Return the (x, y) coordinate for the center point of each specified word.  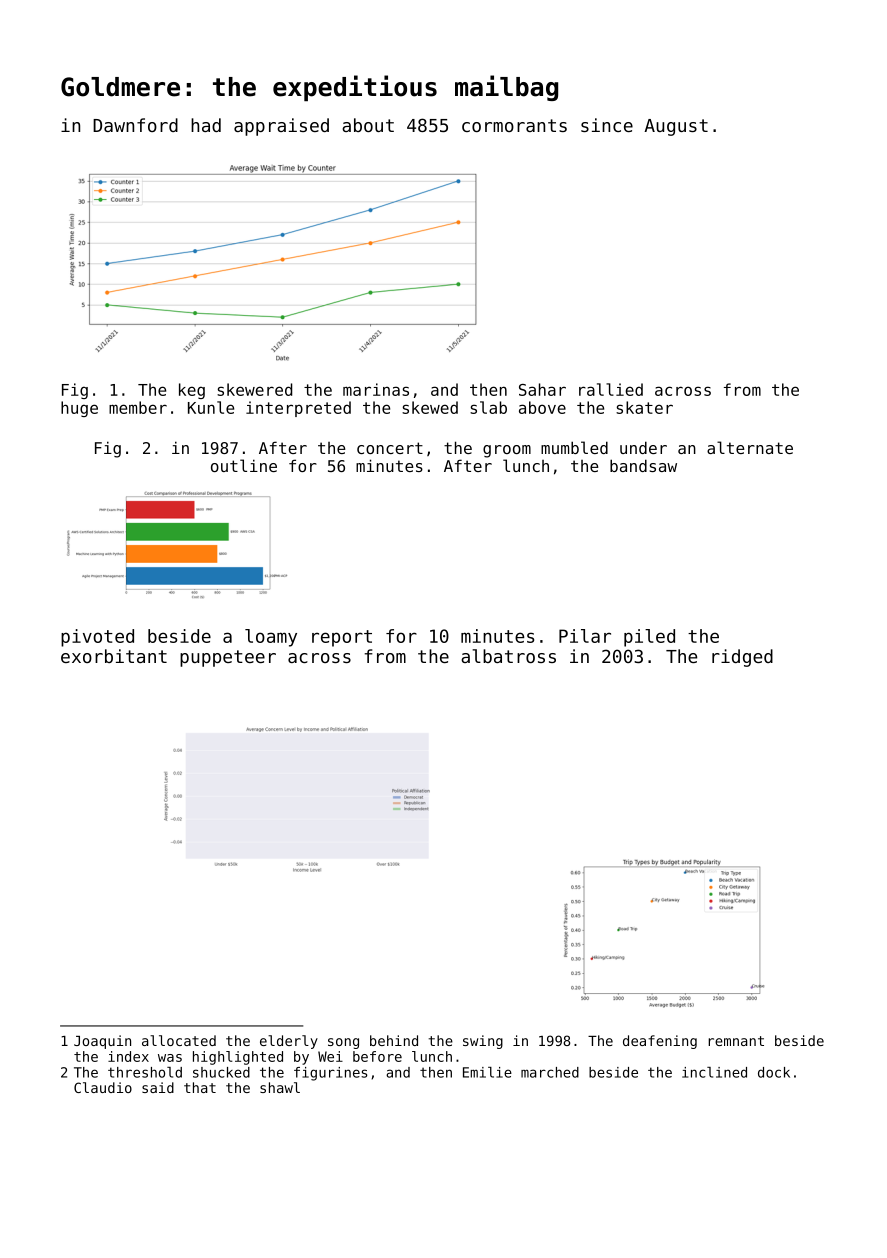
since (607, 125)
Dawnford (135, 125)
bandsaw (643, 465)
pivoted (97, 638)
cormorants (514, 125)
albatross (508, 656)
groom (507, 451)
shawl (280, 1087)
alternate (750, 447)
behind (394, 1040)
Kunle (211, 407)
